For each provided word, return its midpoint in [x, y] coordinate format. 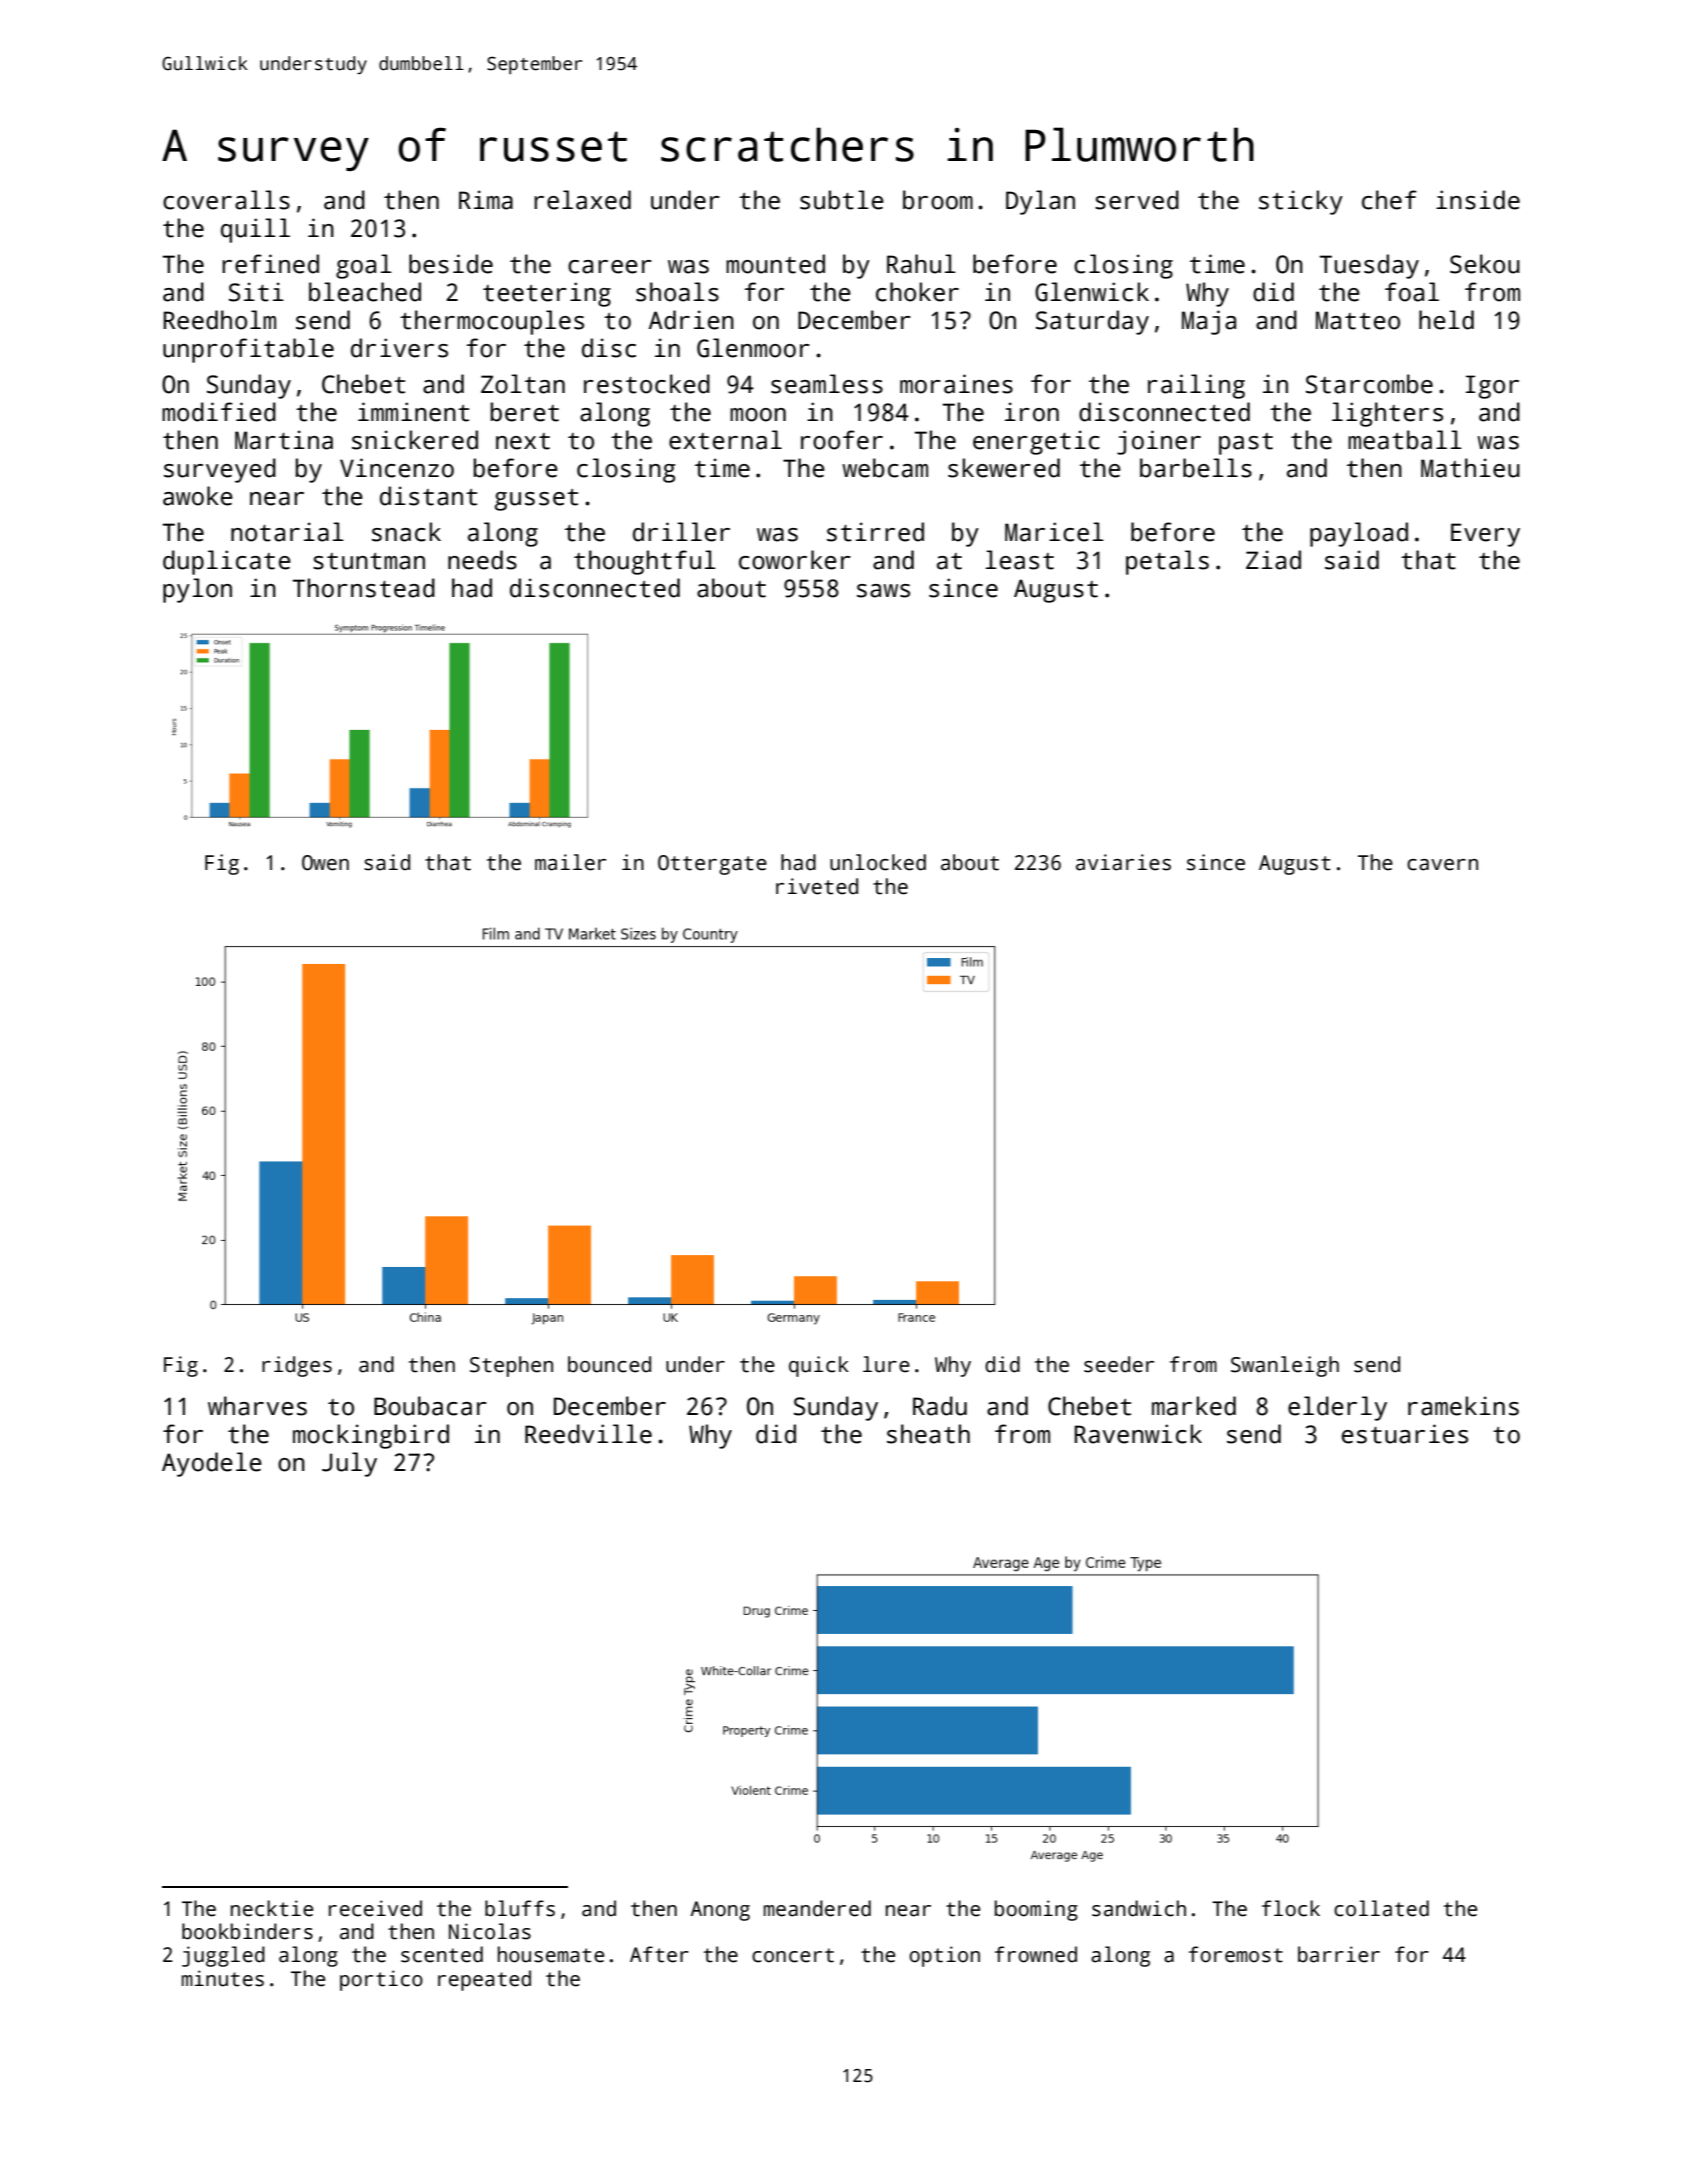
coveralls [226, 200]
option [944, 1956]
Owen [325, 863]
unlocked [878, 862]
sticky [1301, 202]
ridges [297, 1366]
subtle [842, 200]
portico [381, 1980]
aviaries [1123, 862]
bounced [609, 1364]
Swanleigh [1285, 1366]
